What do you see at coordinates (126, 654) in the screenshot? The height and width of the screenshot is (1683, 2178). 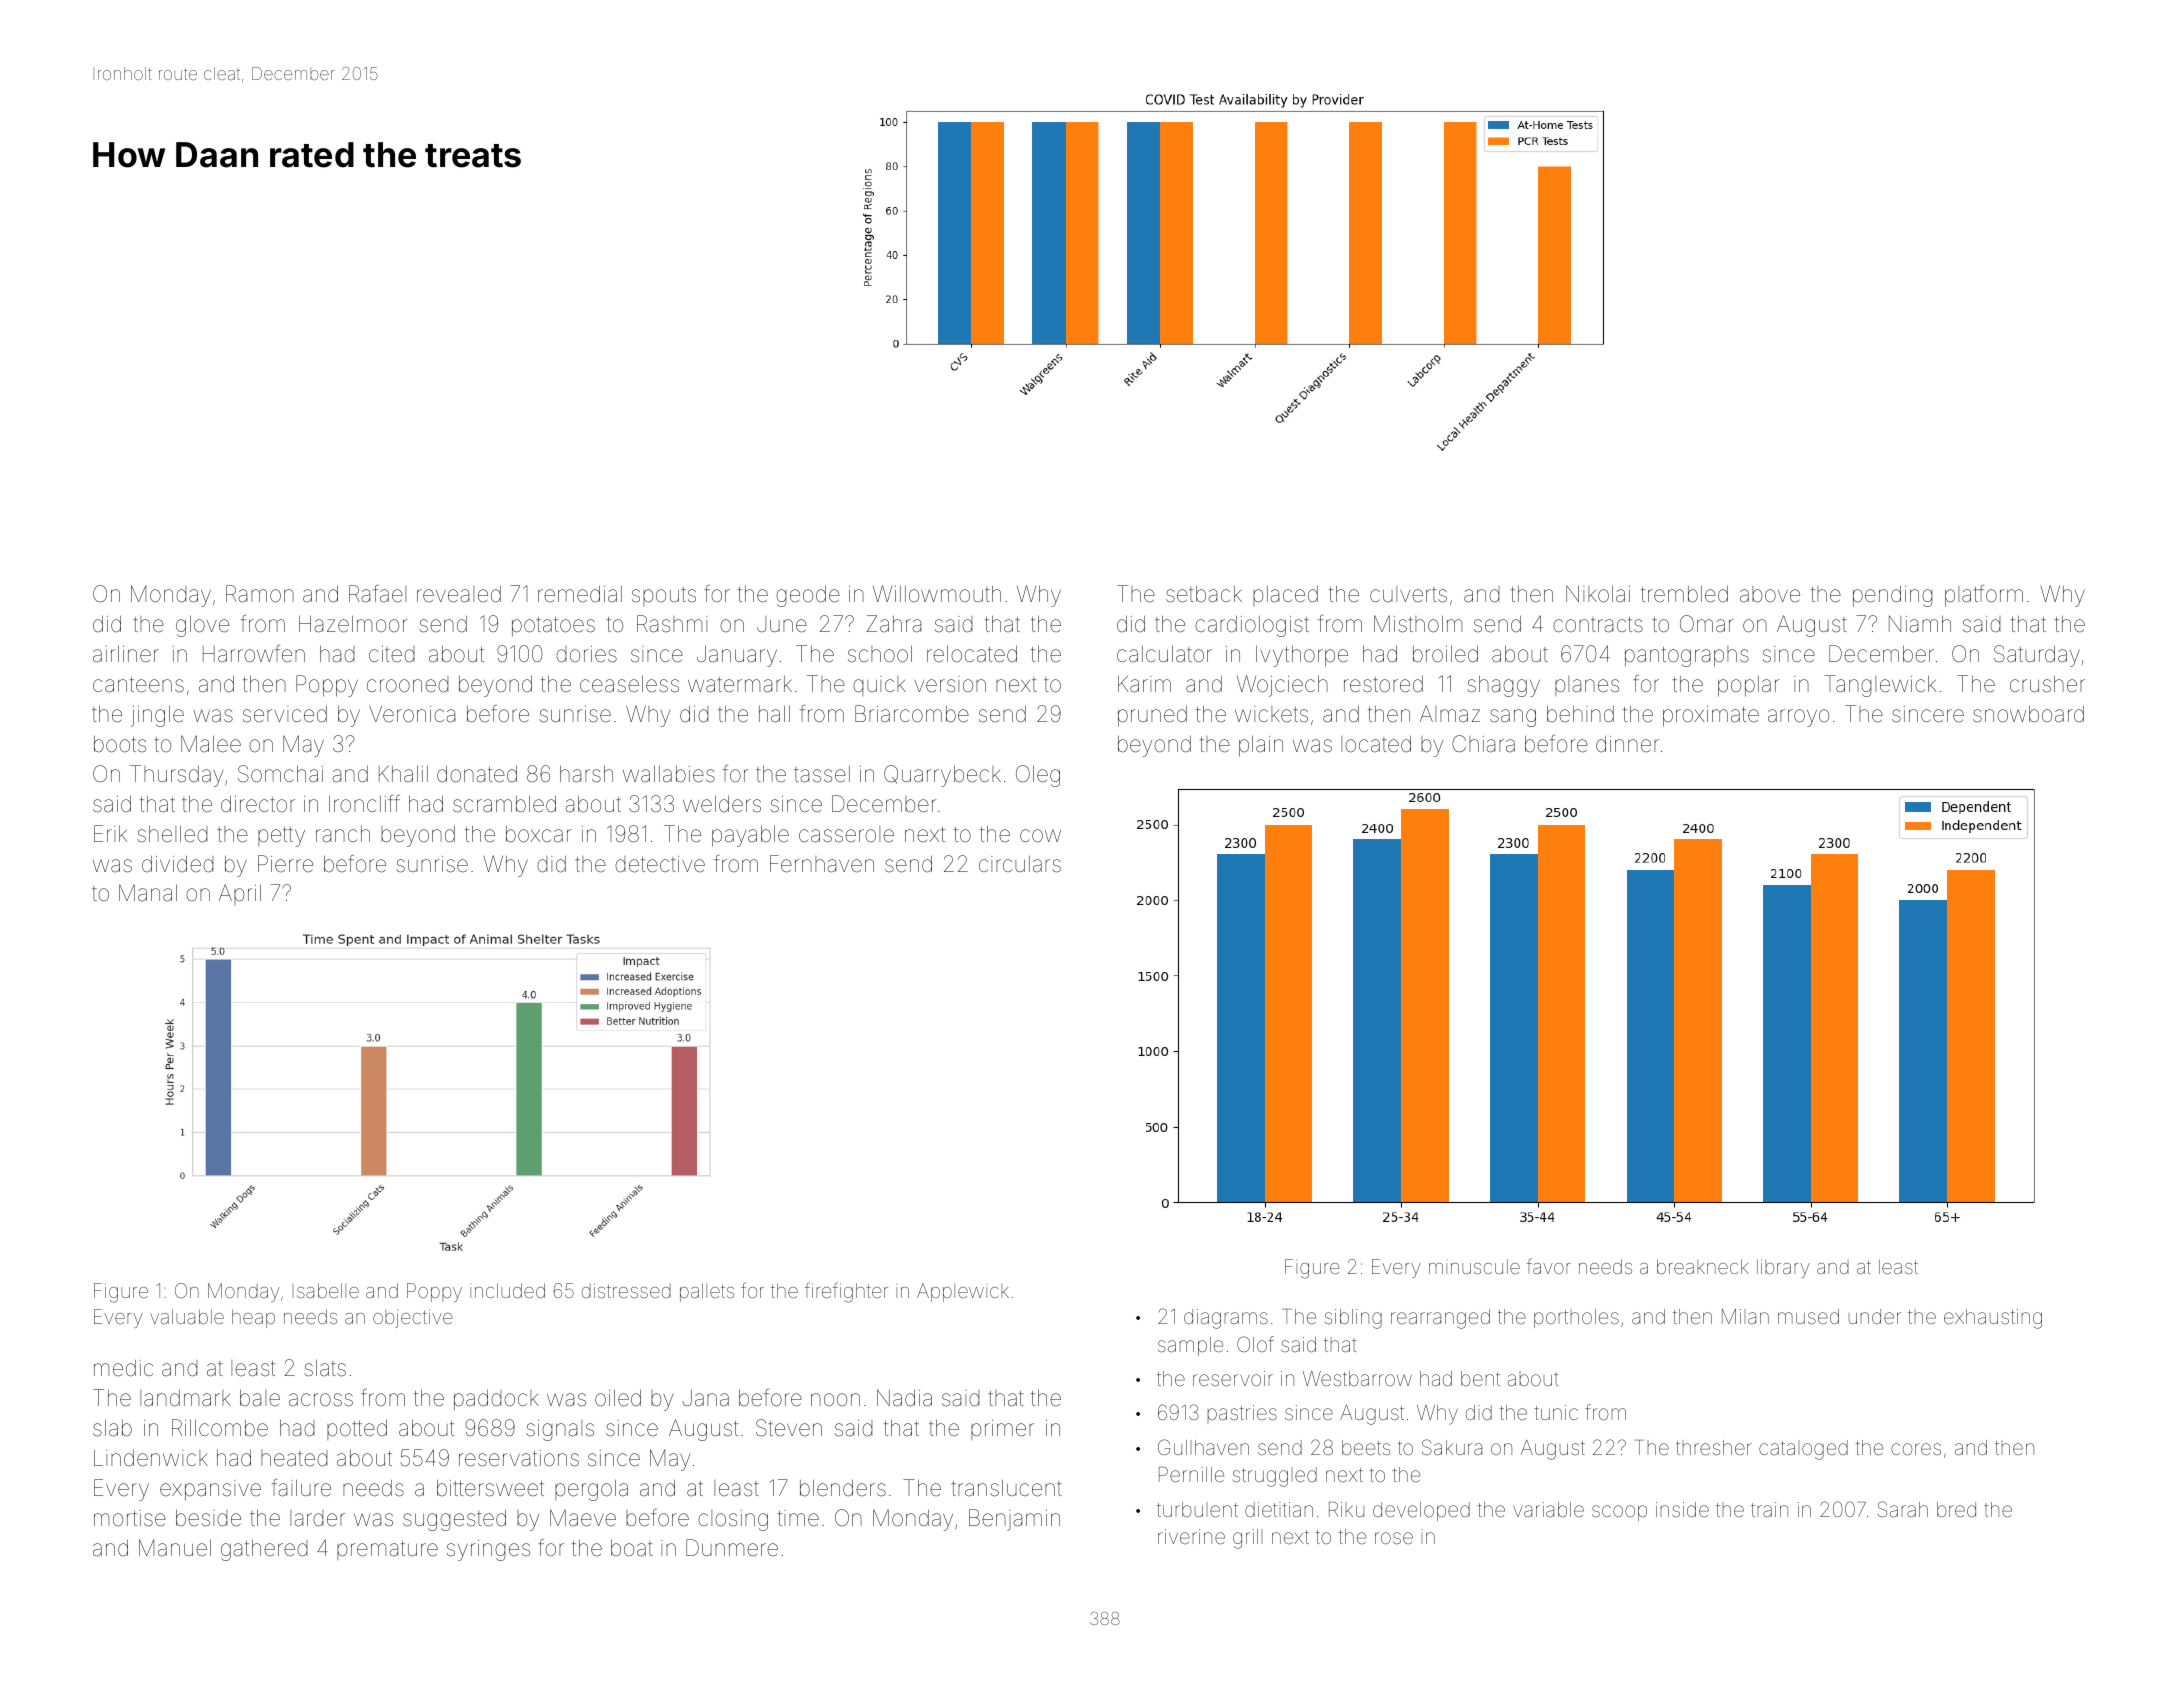 I see `airliner` at bounding box center [126, 654].
